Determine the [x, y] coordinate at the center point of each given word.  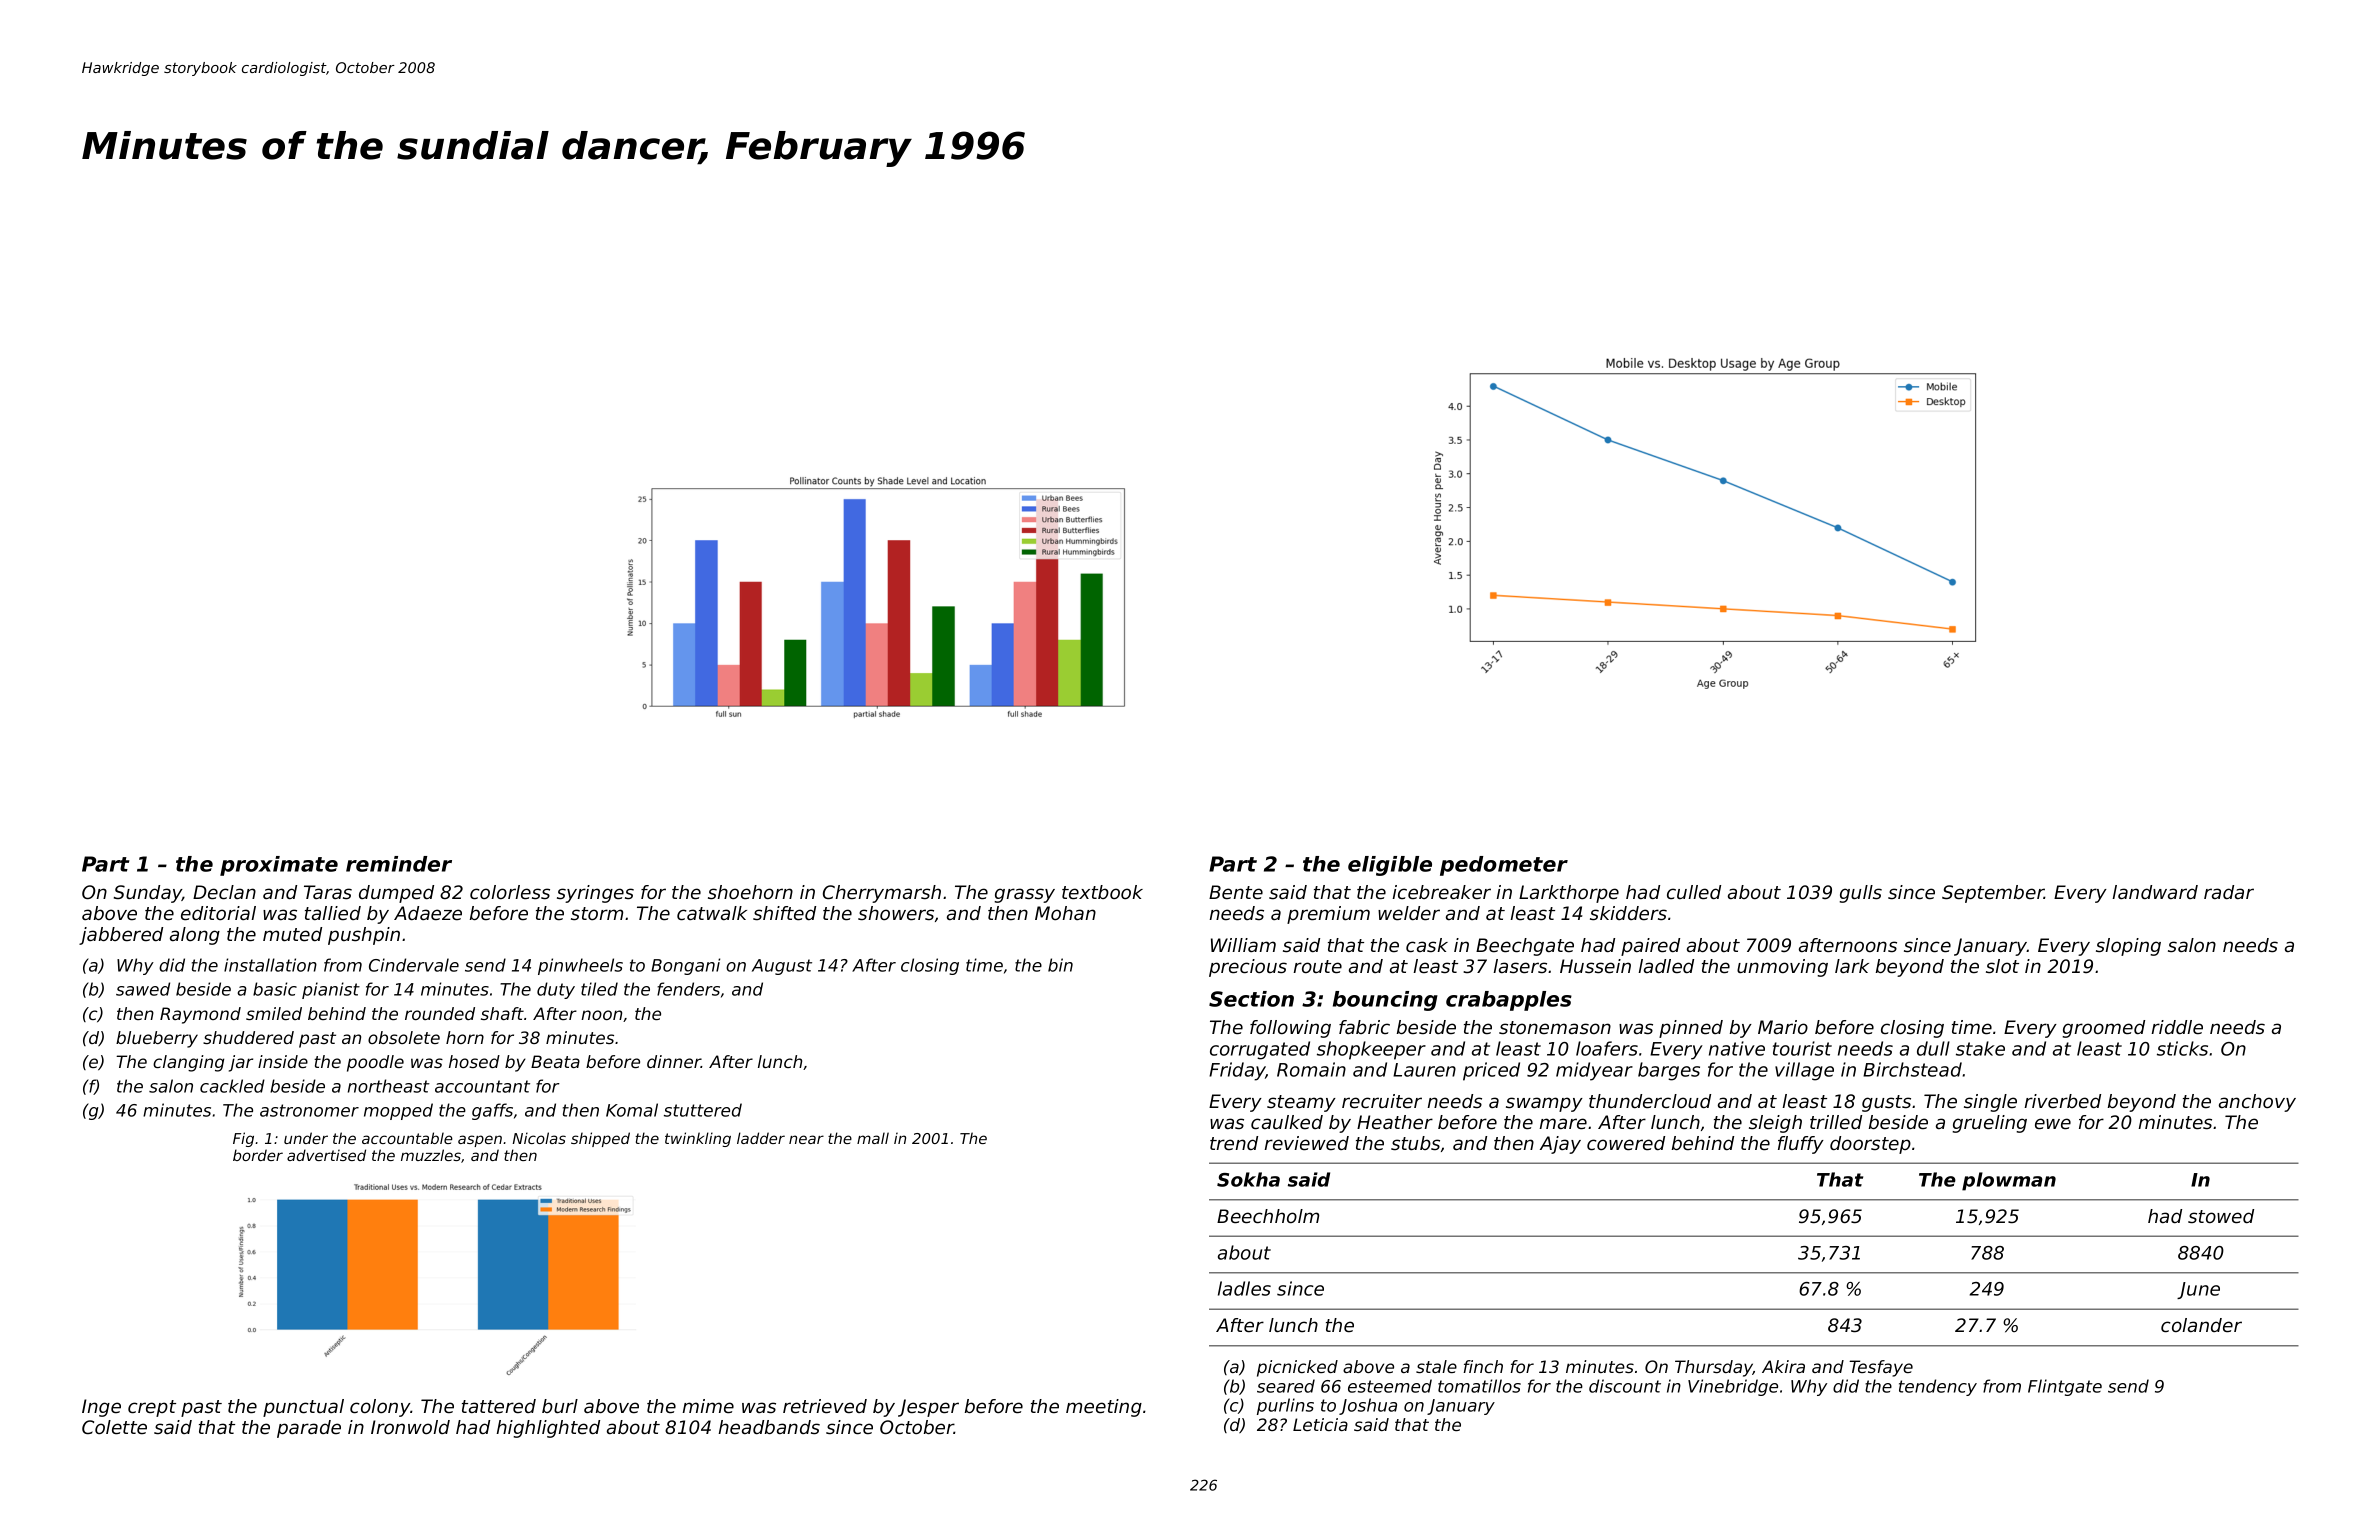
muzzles [431, 1155]
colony [380, 1408]
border [258, 1155]
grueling [1989, 1124]
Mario [1783, 1027]
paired [1650, 947]
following [1290, 1029]
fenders [688, 989]
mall [873, 1138]
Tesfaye [1881, 1368]
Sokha [1248, 1179]
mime [708, 1406]
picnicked [1297, 1368]
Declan [224, 892]
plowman [2009, 1181]
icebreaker [1441, 892]
